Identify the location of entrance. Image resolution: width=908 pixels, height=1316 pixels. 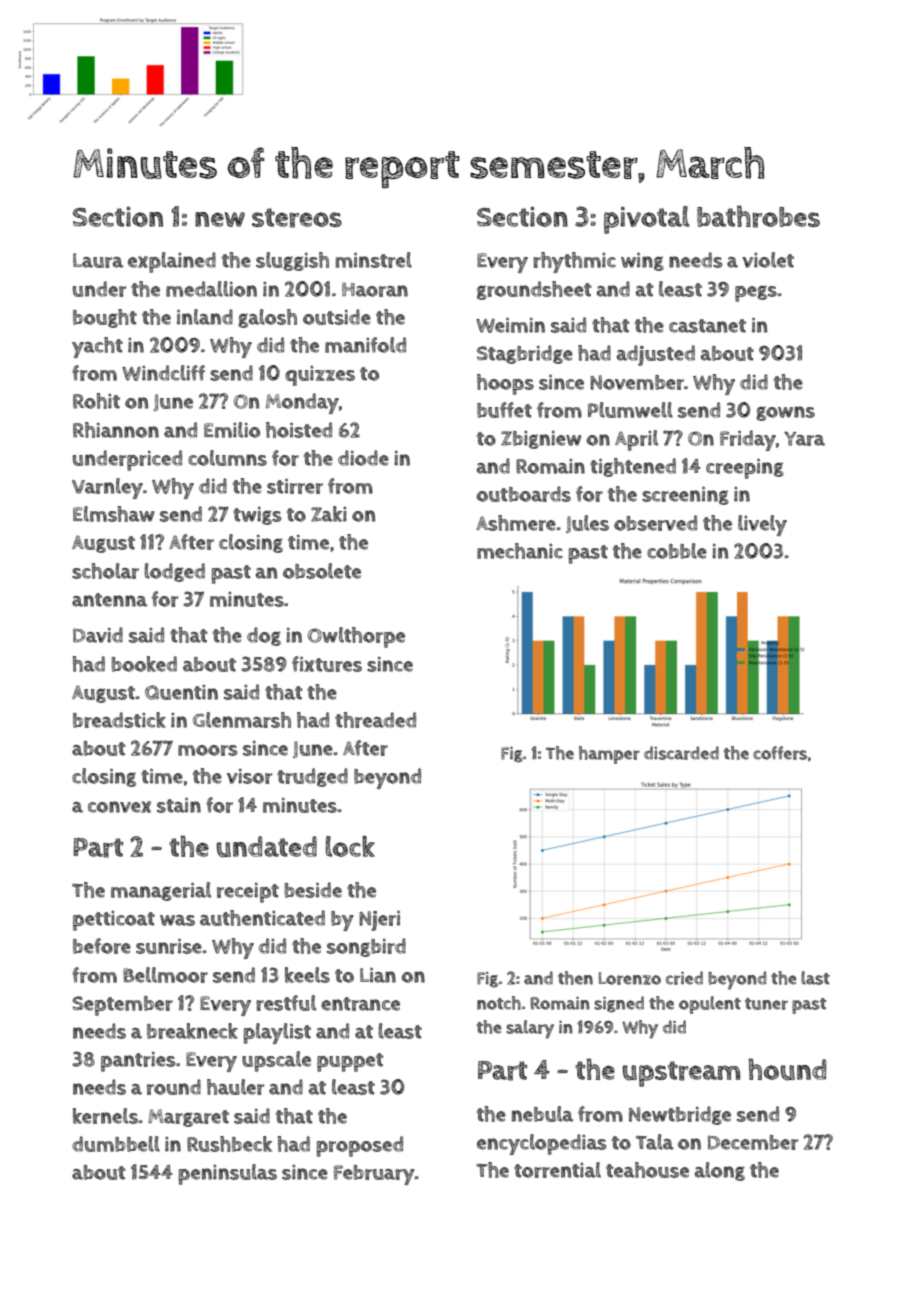
(360, 1004).
